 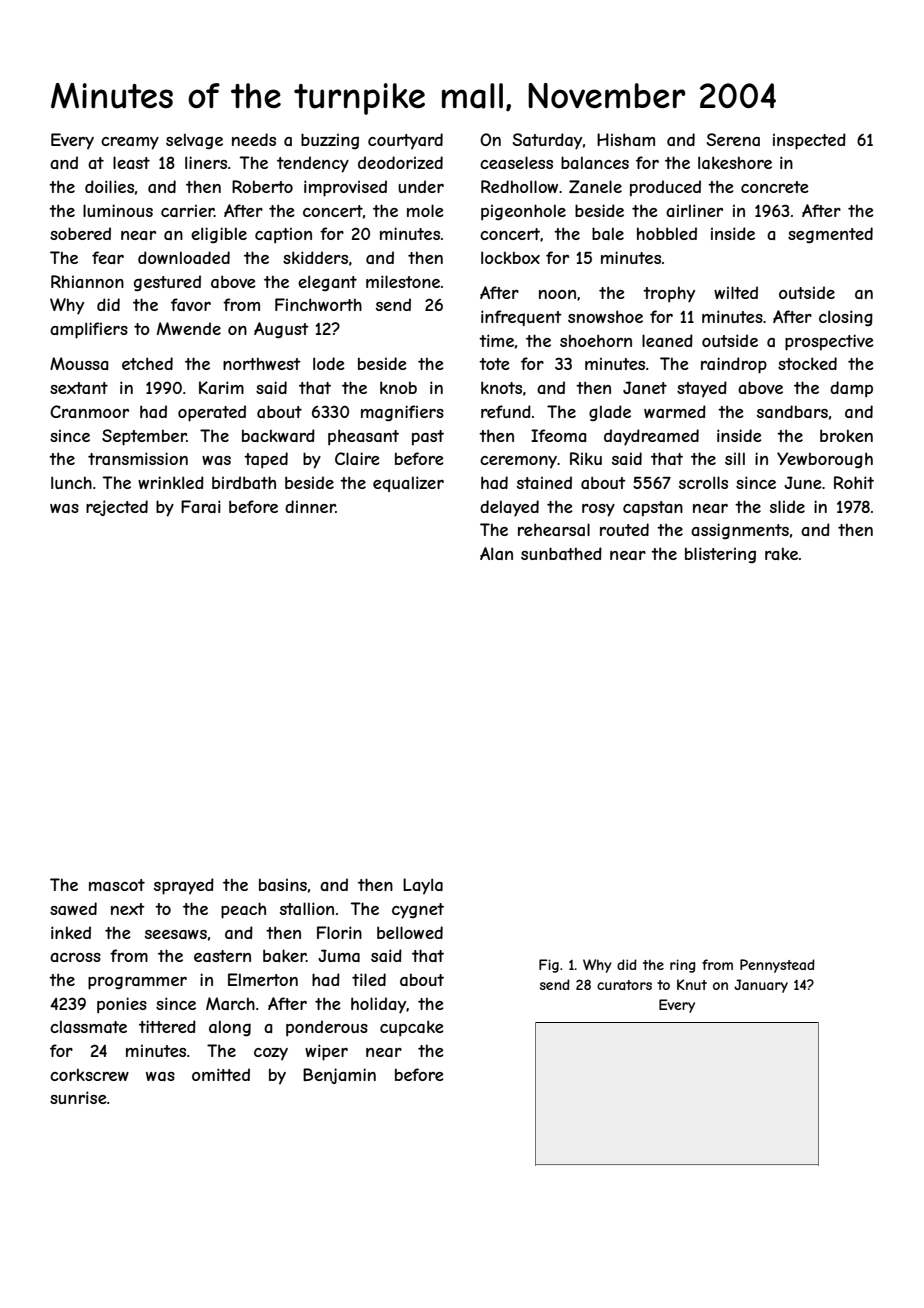 What do you see at coordinates (854, 482) in the page?
I see `Rohit` at bounding box center [854, 482].
